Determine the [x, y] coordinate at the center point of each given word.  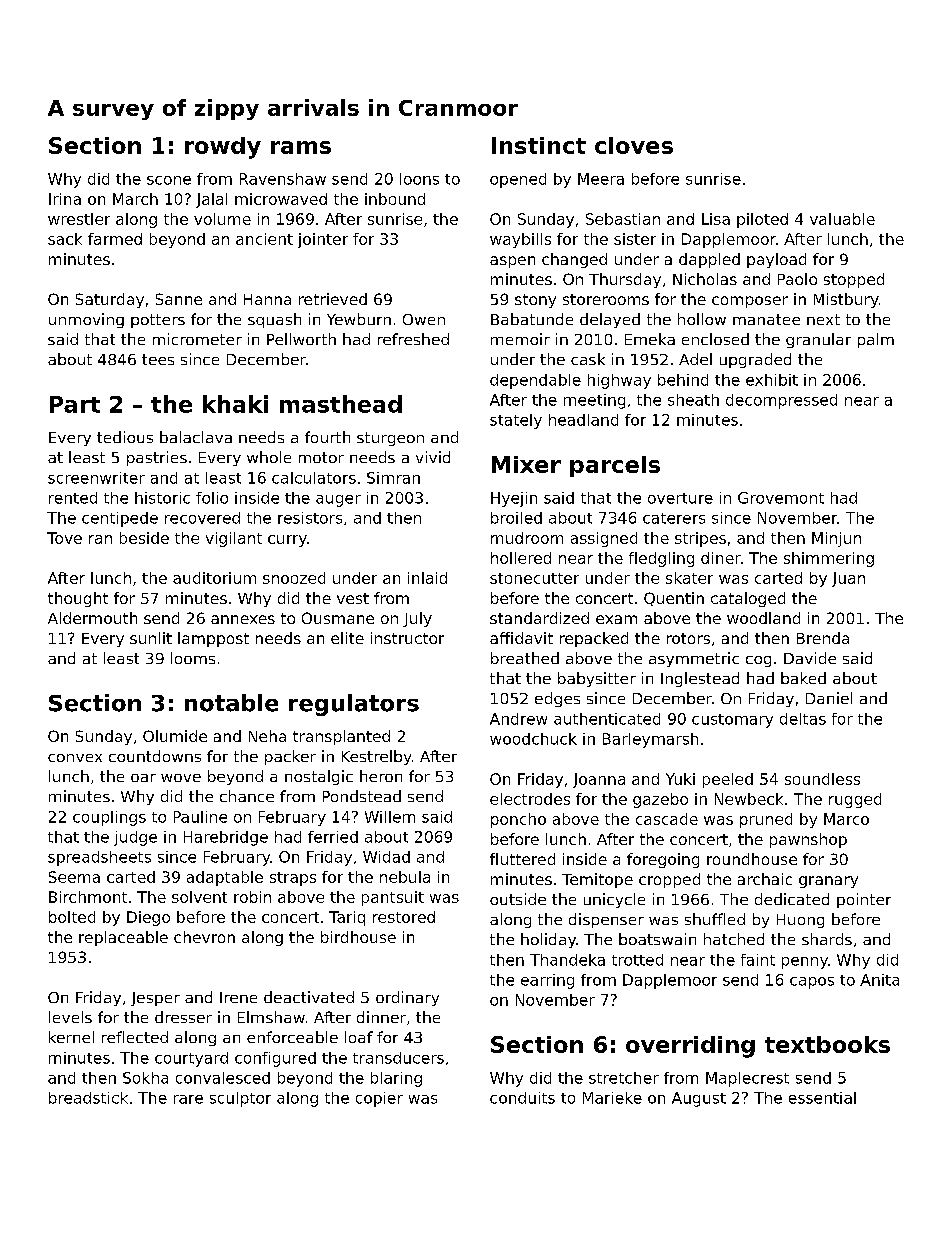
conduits [522, 1098]
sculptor [240, 1099]
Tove [64, 538]
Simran [393, 478]
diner [721, 558]
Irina [65, 199]
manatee [766, 319]
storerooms [606, 299]
